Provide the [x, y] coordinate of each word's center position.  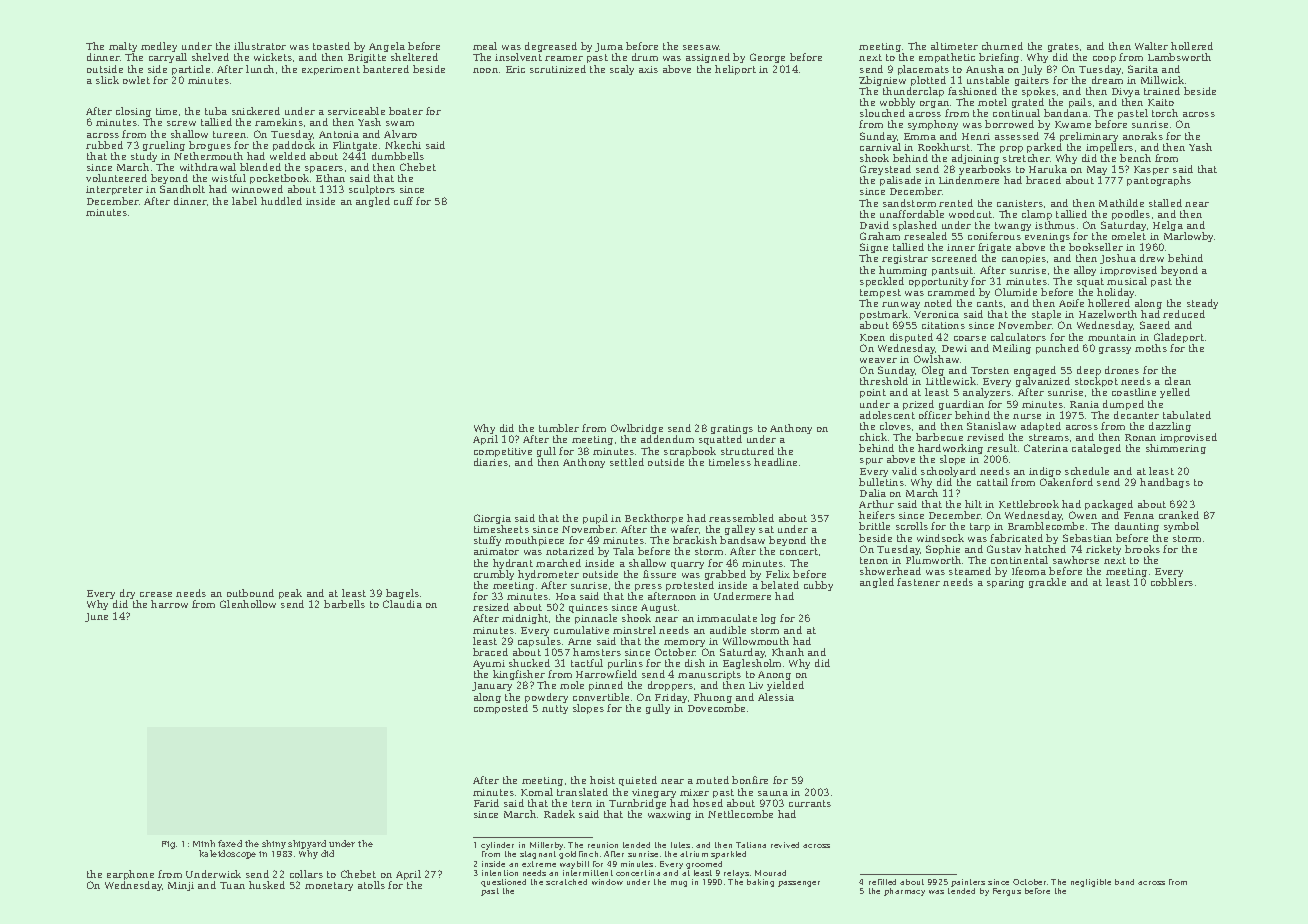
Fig [168, 845]
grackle [1047, 583]
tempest [880, 293]
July [1032, 70]
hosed [708, 803]
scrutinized [558, 69]
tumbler [559, 428]
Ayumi [489, 664]
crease [156, 594]
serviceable [356, 111]
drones [1122, 370]
